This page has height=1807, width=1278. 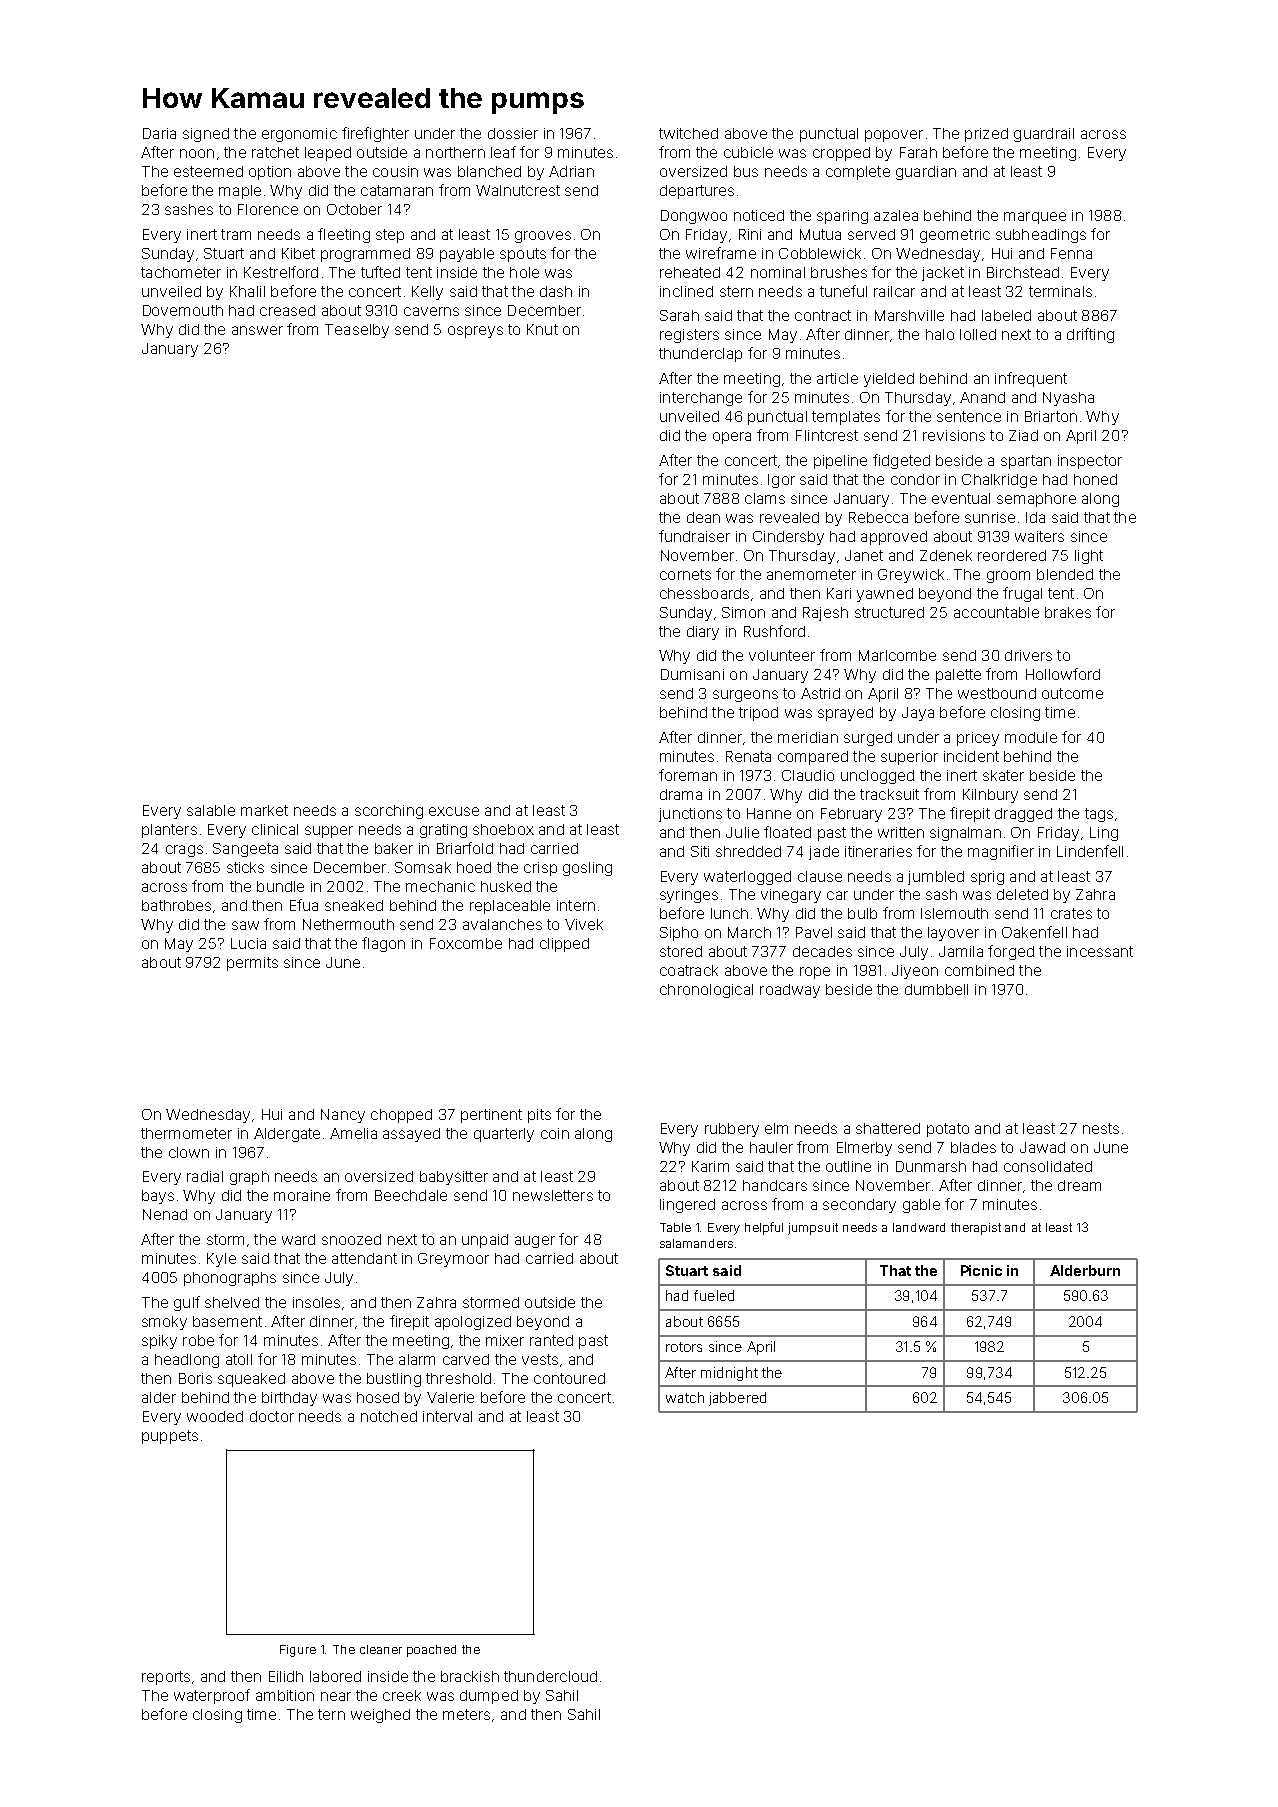 What do you see at coordinates (978, 334) in the page?
I see `lolled` at bounding box center [978, 334].
